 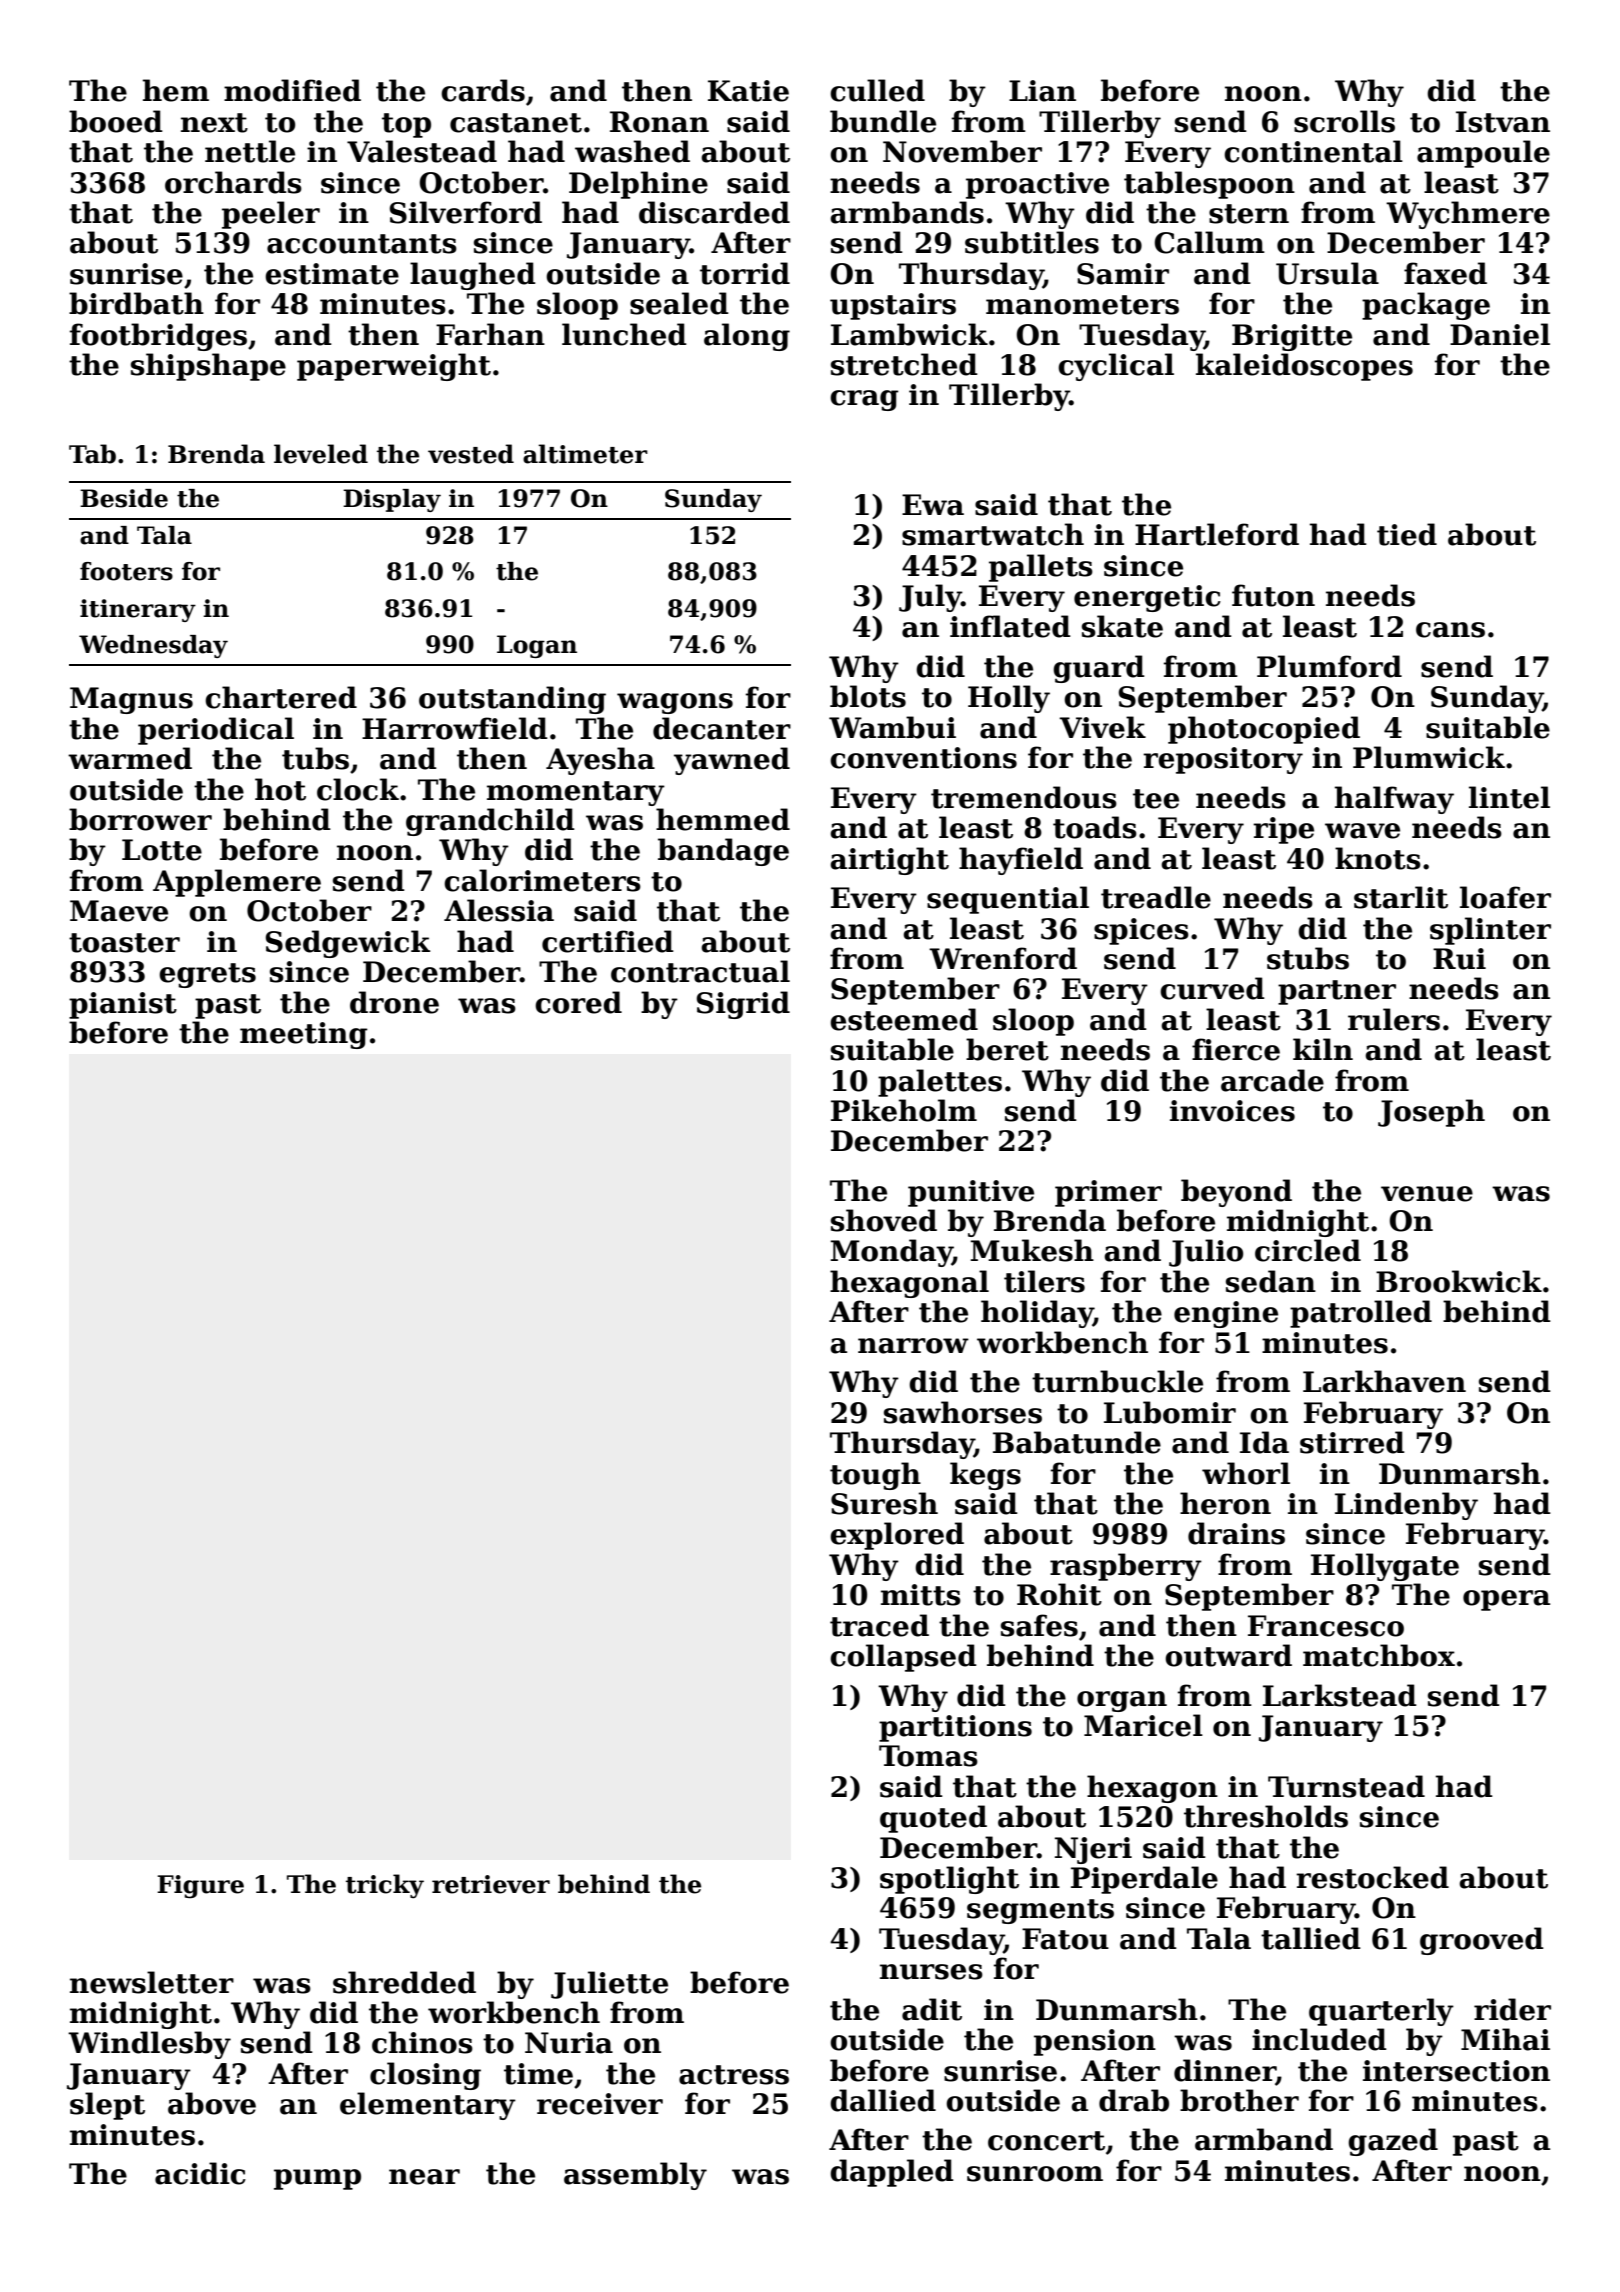 What do you see at coordinates (928, 1756) in the page?
I see `Tomas` at bounding box center [928, 1756].
